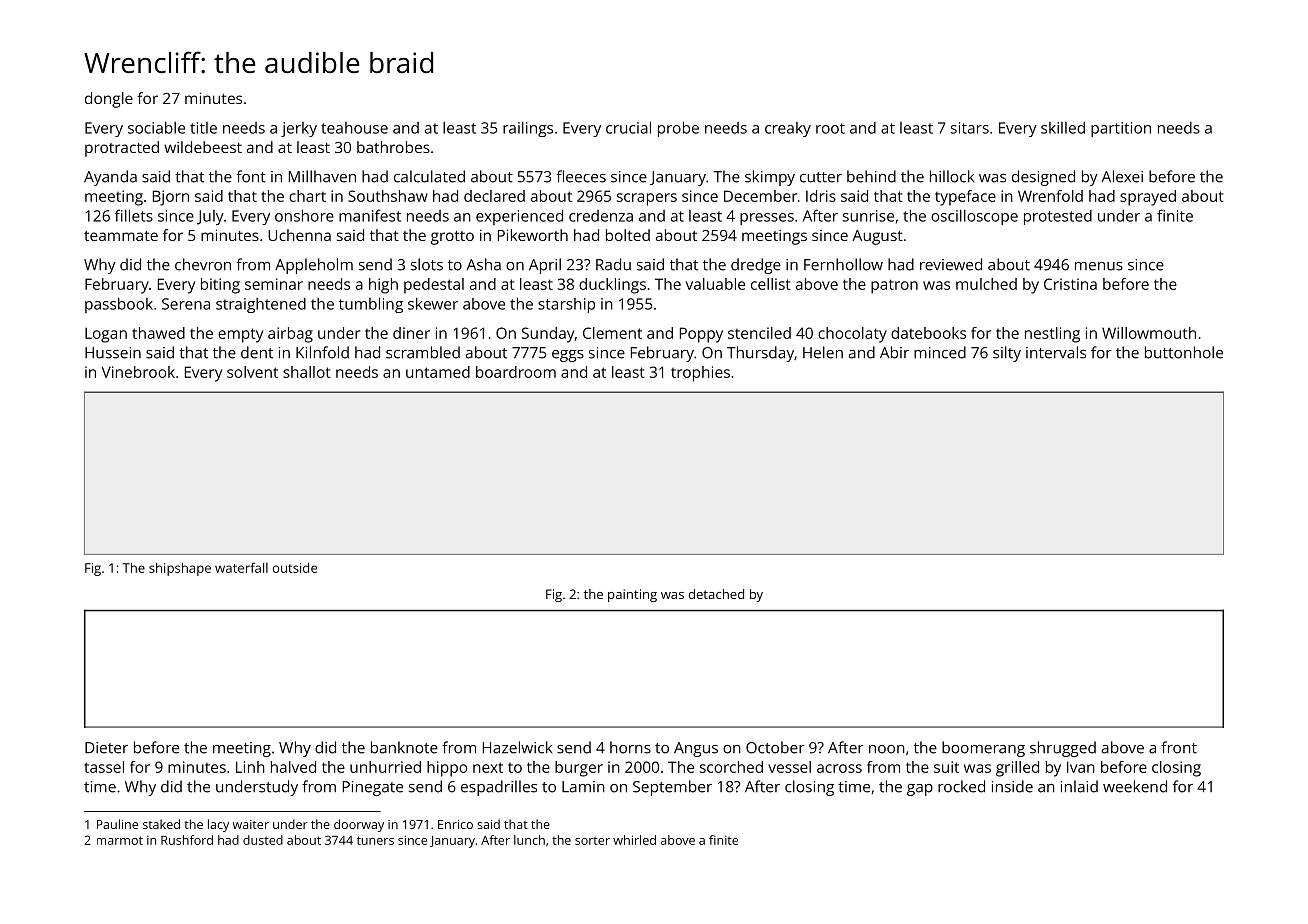  I want to click on skilled, so click(1063, 127).
